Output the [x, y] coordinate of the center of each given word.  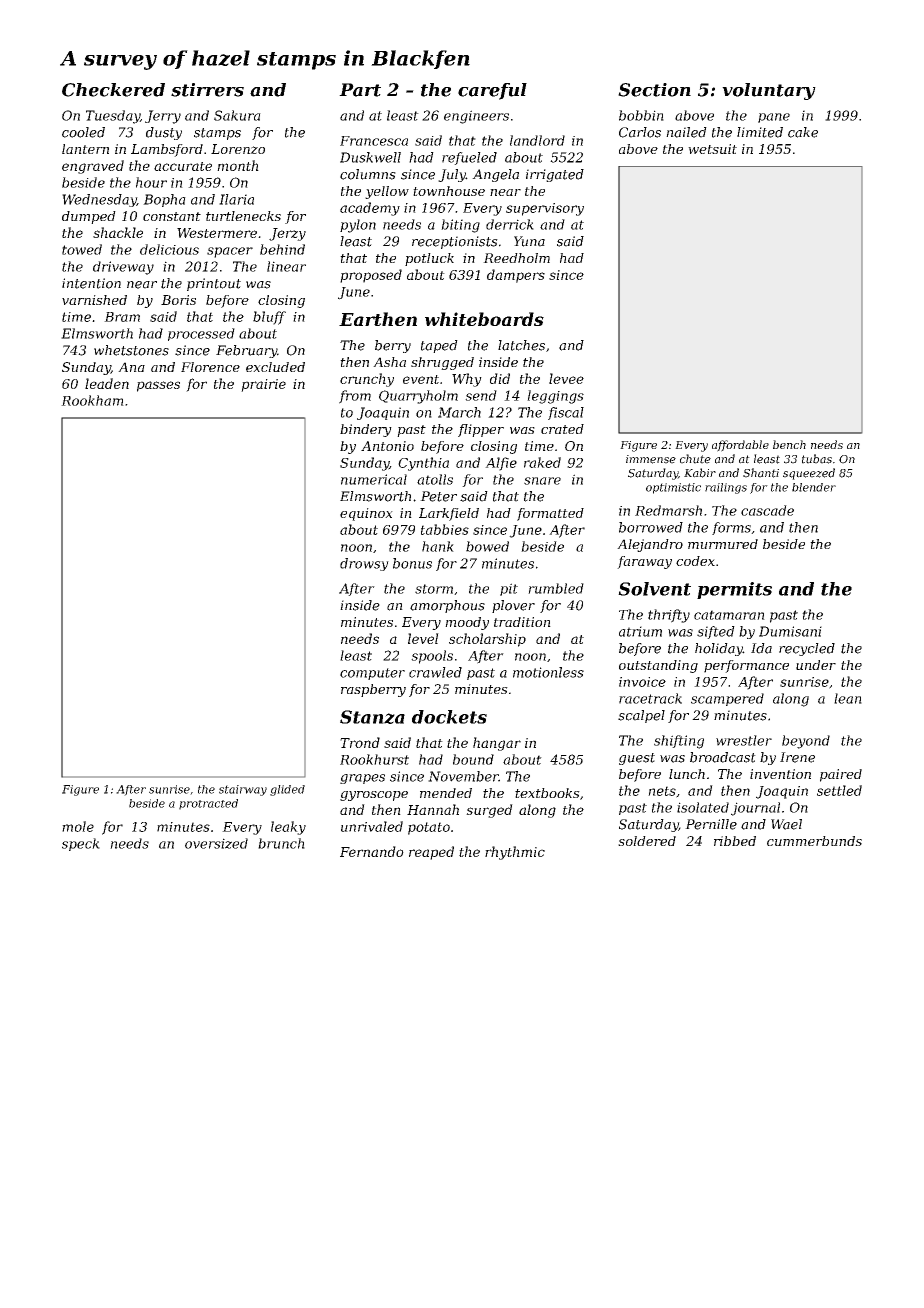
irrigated [555, 175]
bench [789, 444]
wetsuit [712, 149]
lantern [85, 149]
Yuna [529, 241]
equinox [366, 514]
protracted [208, 804]
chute [695, 459]
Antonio [387, 446]
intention [91, 283]
